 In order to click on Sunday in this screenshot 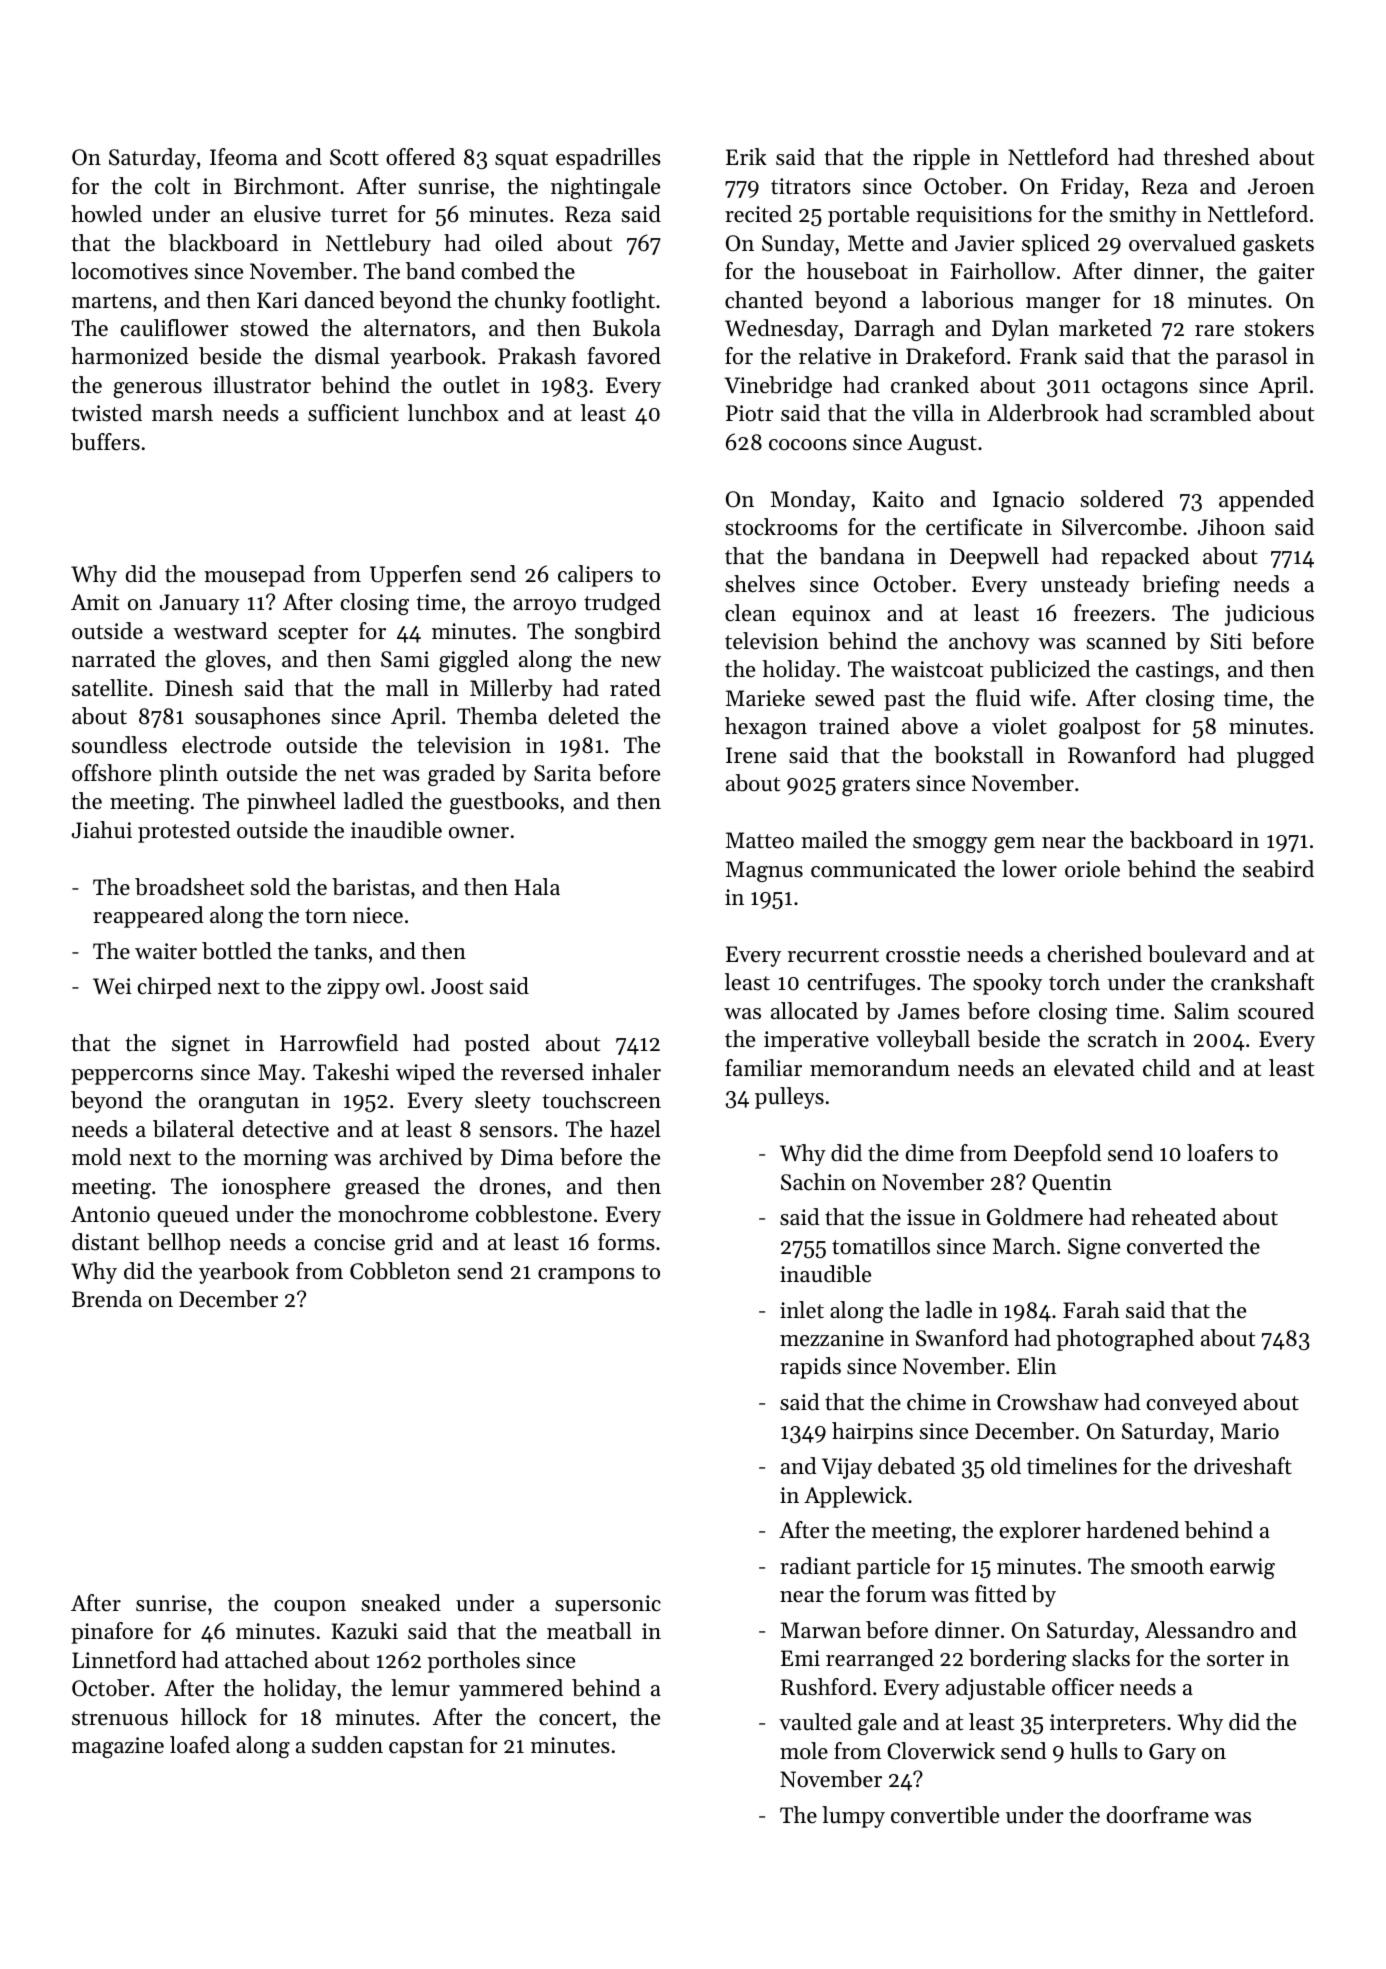, I will do `click(798, 245)`.
